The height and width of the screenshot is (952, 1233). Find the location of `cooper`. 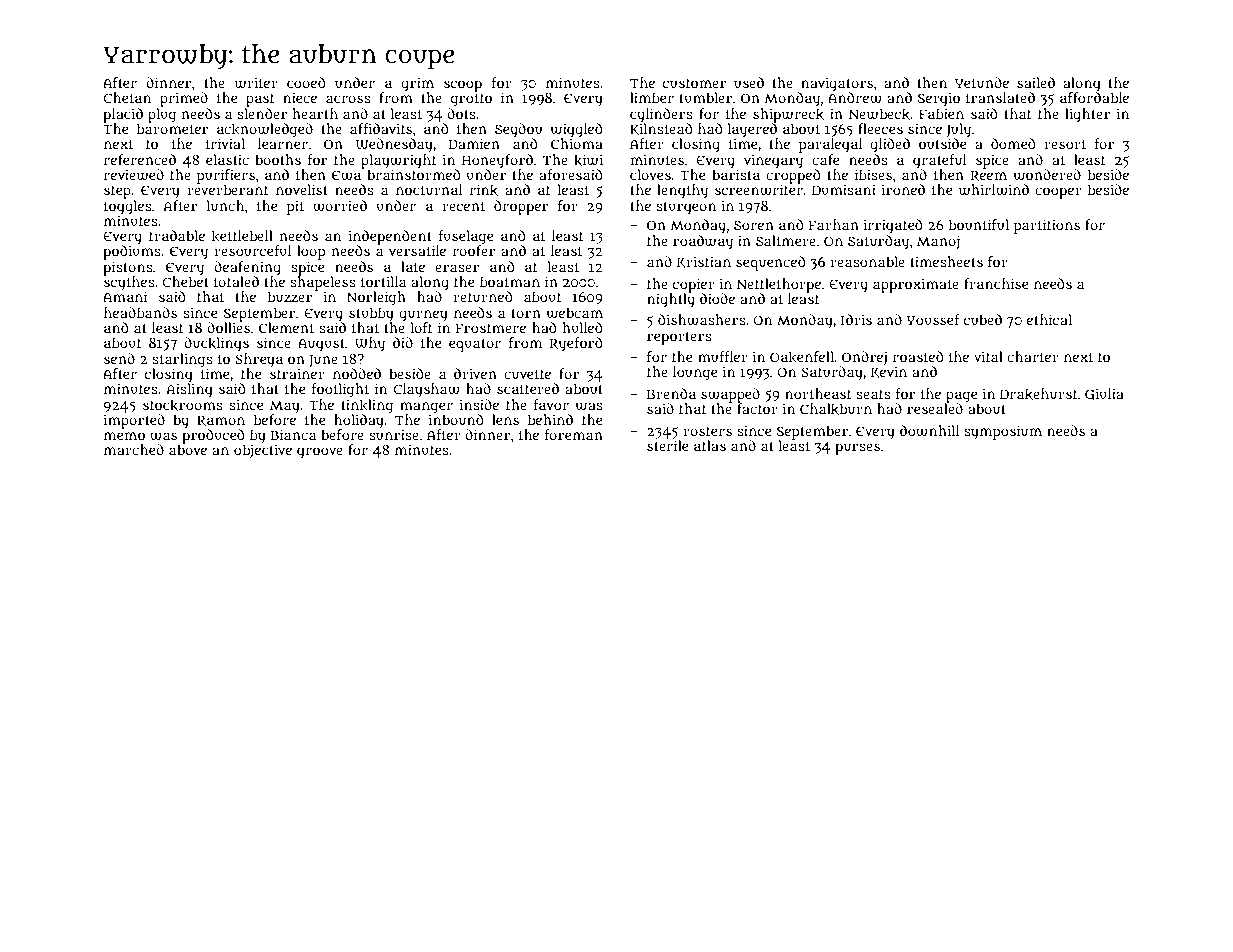

cooper is located at coordinates (1058, 193).
